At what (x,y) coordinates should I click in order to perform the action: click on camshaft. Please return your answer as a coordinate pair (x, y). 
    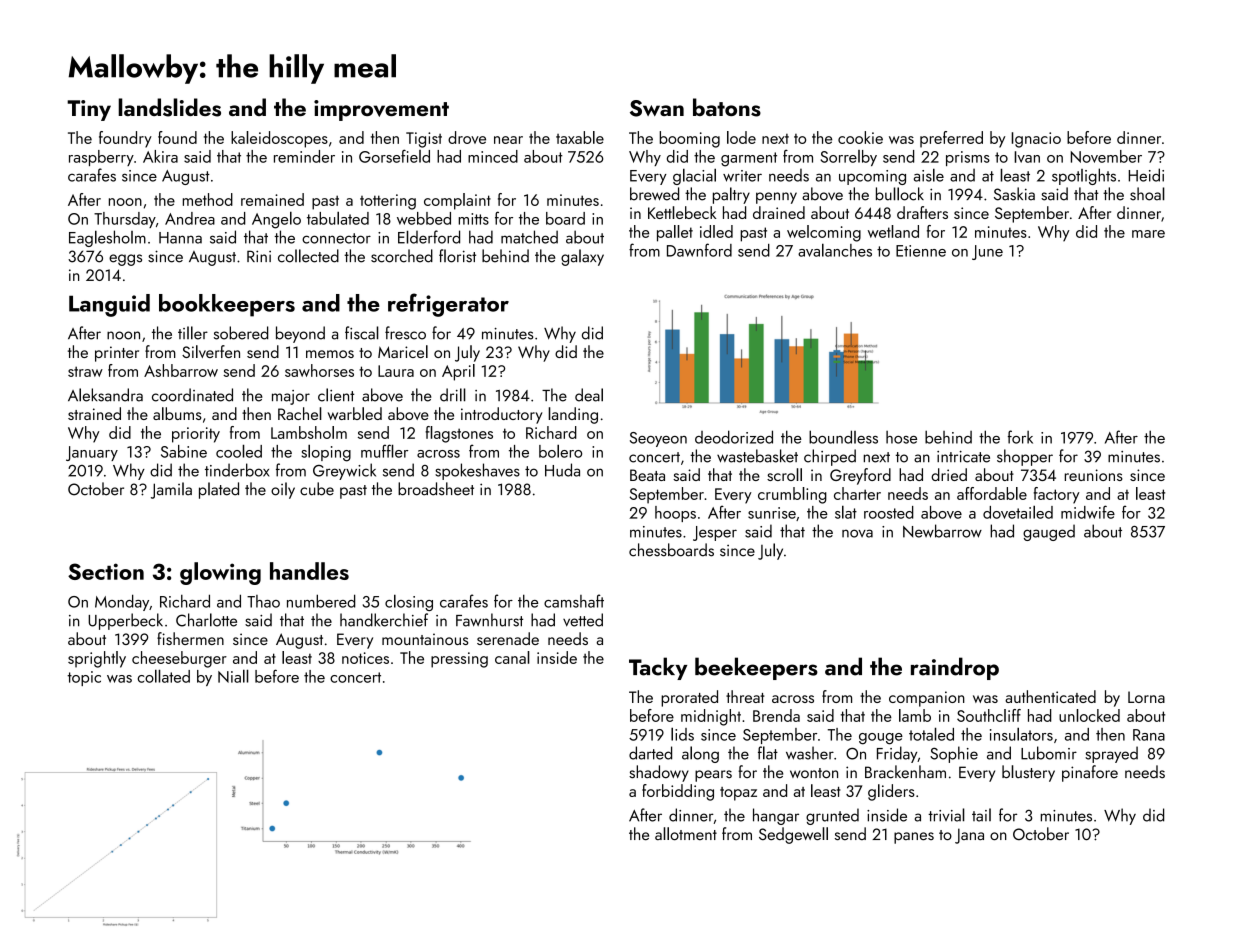
    Looking at the image, I should click on (574, 601).
